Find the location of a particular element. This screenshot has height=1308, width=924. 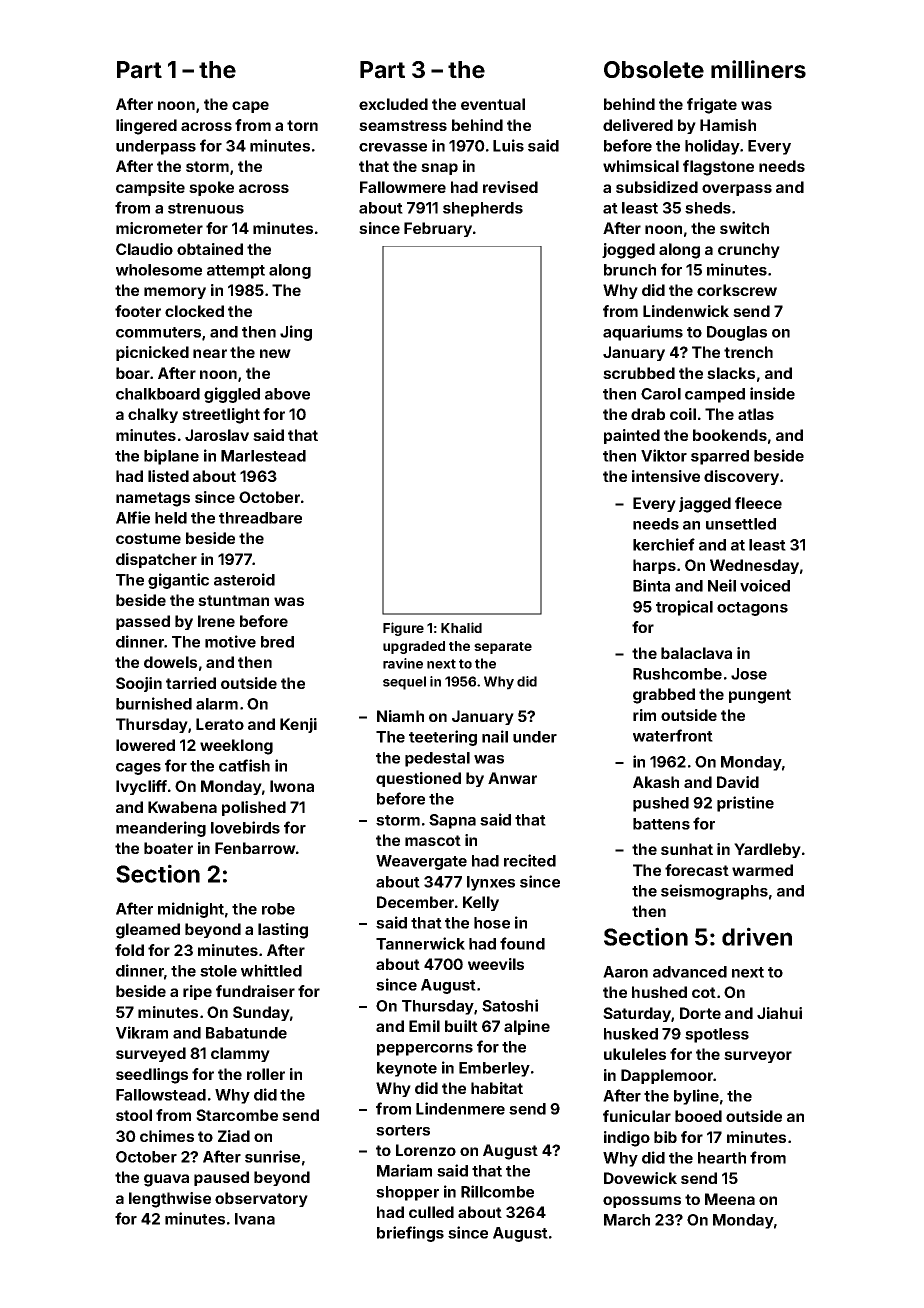

excluded is located at coordinates (393, 104).
